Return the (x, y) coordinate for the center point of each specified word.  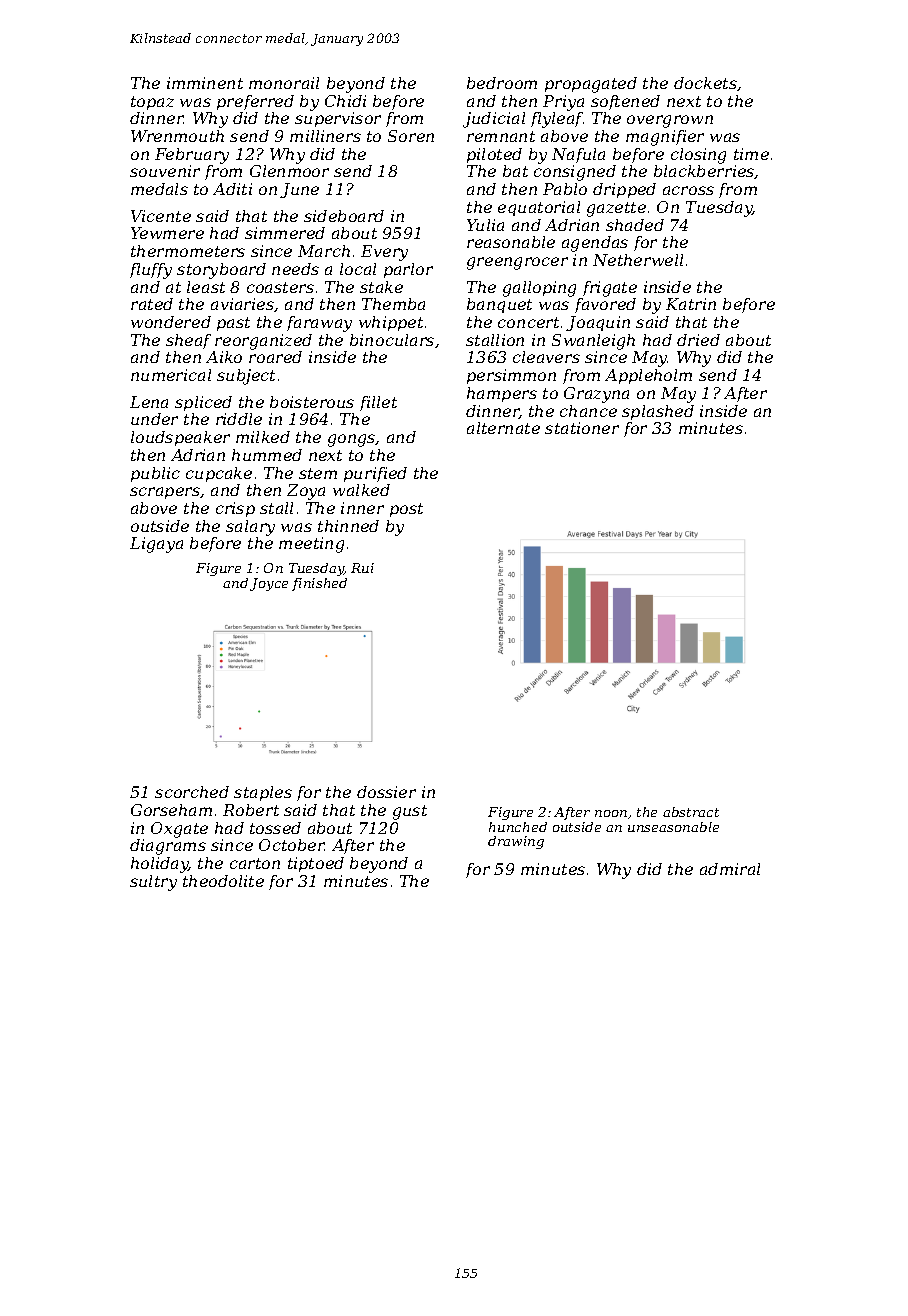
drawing (516, 842)
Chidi (345, 101)
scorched (192, 792)
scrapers (165, 493)
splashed (658, 412)
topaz (152, 103)
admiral (730, 869)
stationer (582, 428)
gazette (616, 209)
